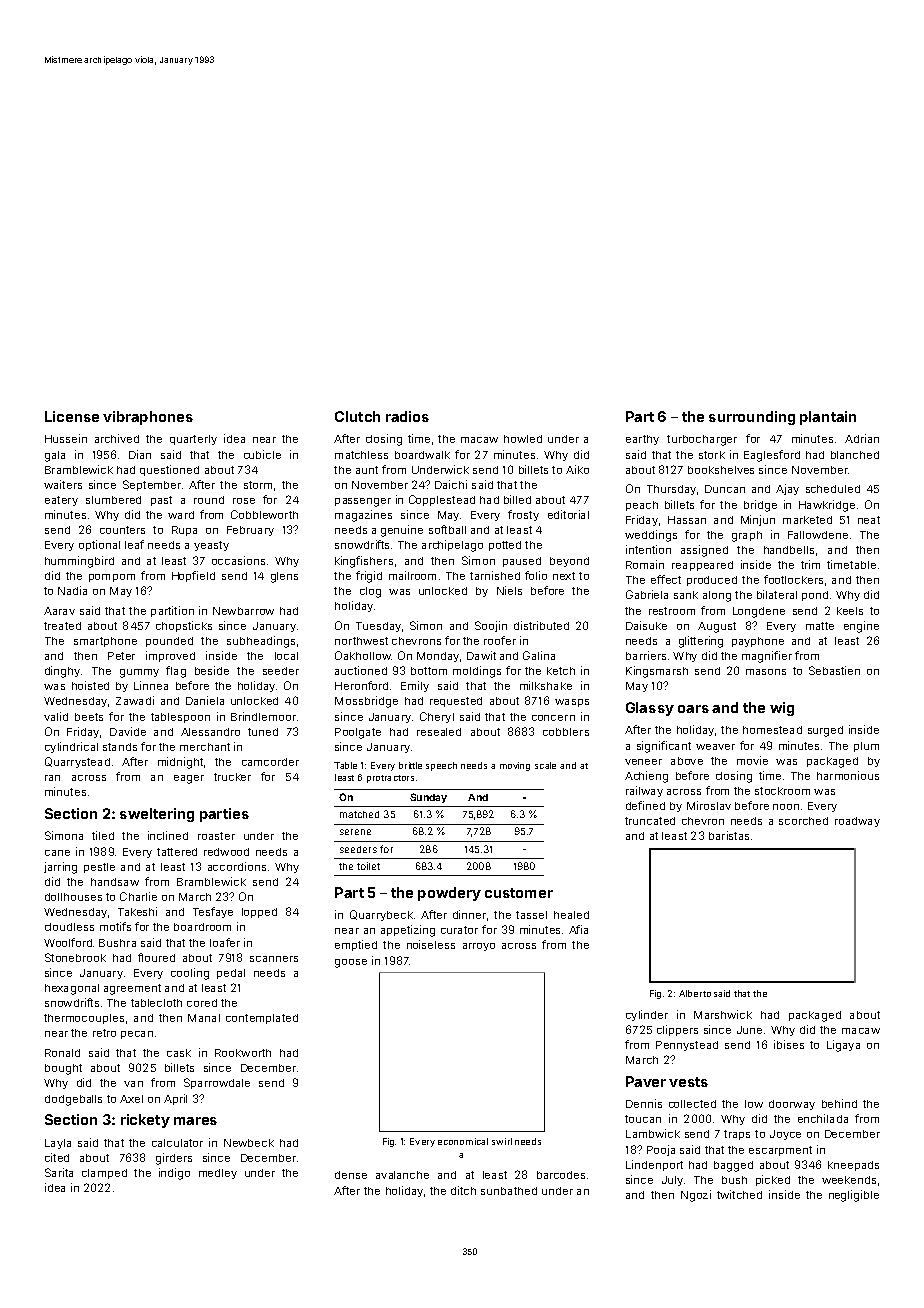 This screenshot has width=924, height=1308. What do you see at coordinates (766, 672) in the screenshot?
I see `masons` at bounding box center [766, 672].
